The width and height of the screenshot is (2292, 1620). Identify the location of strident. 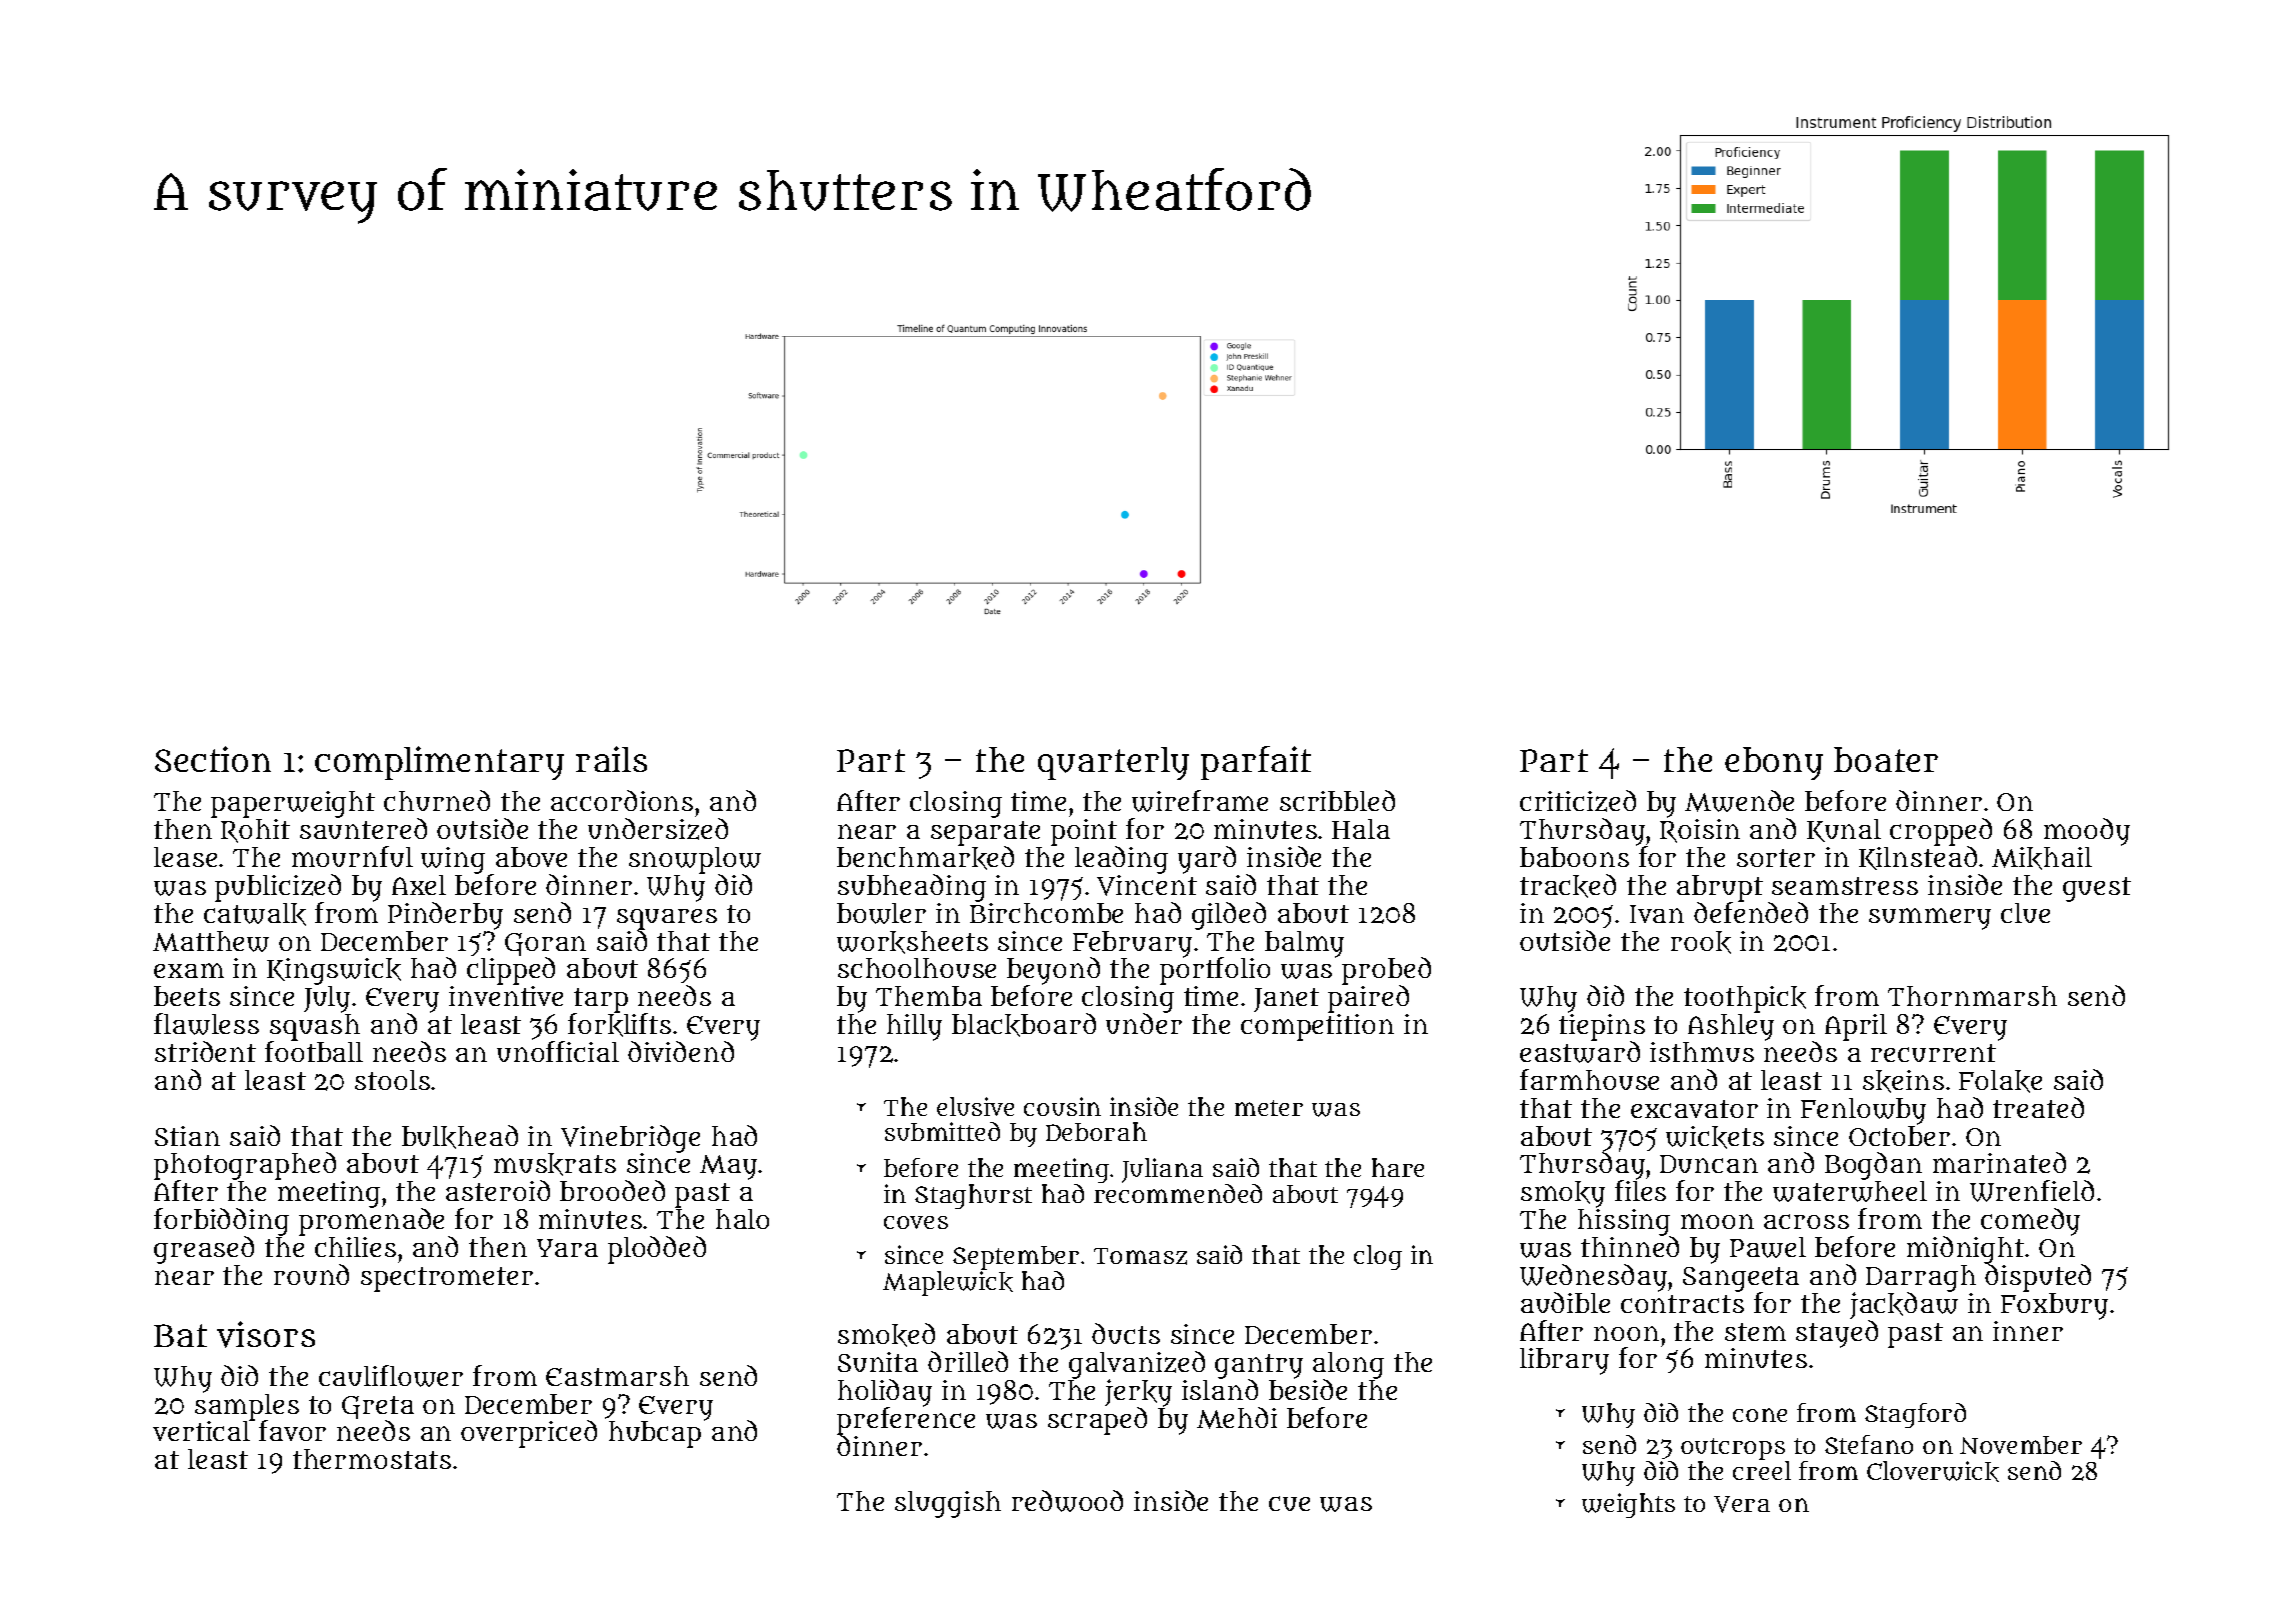
(205, 1051).
